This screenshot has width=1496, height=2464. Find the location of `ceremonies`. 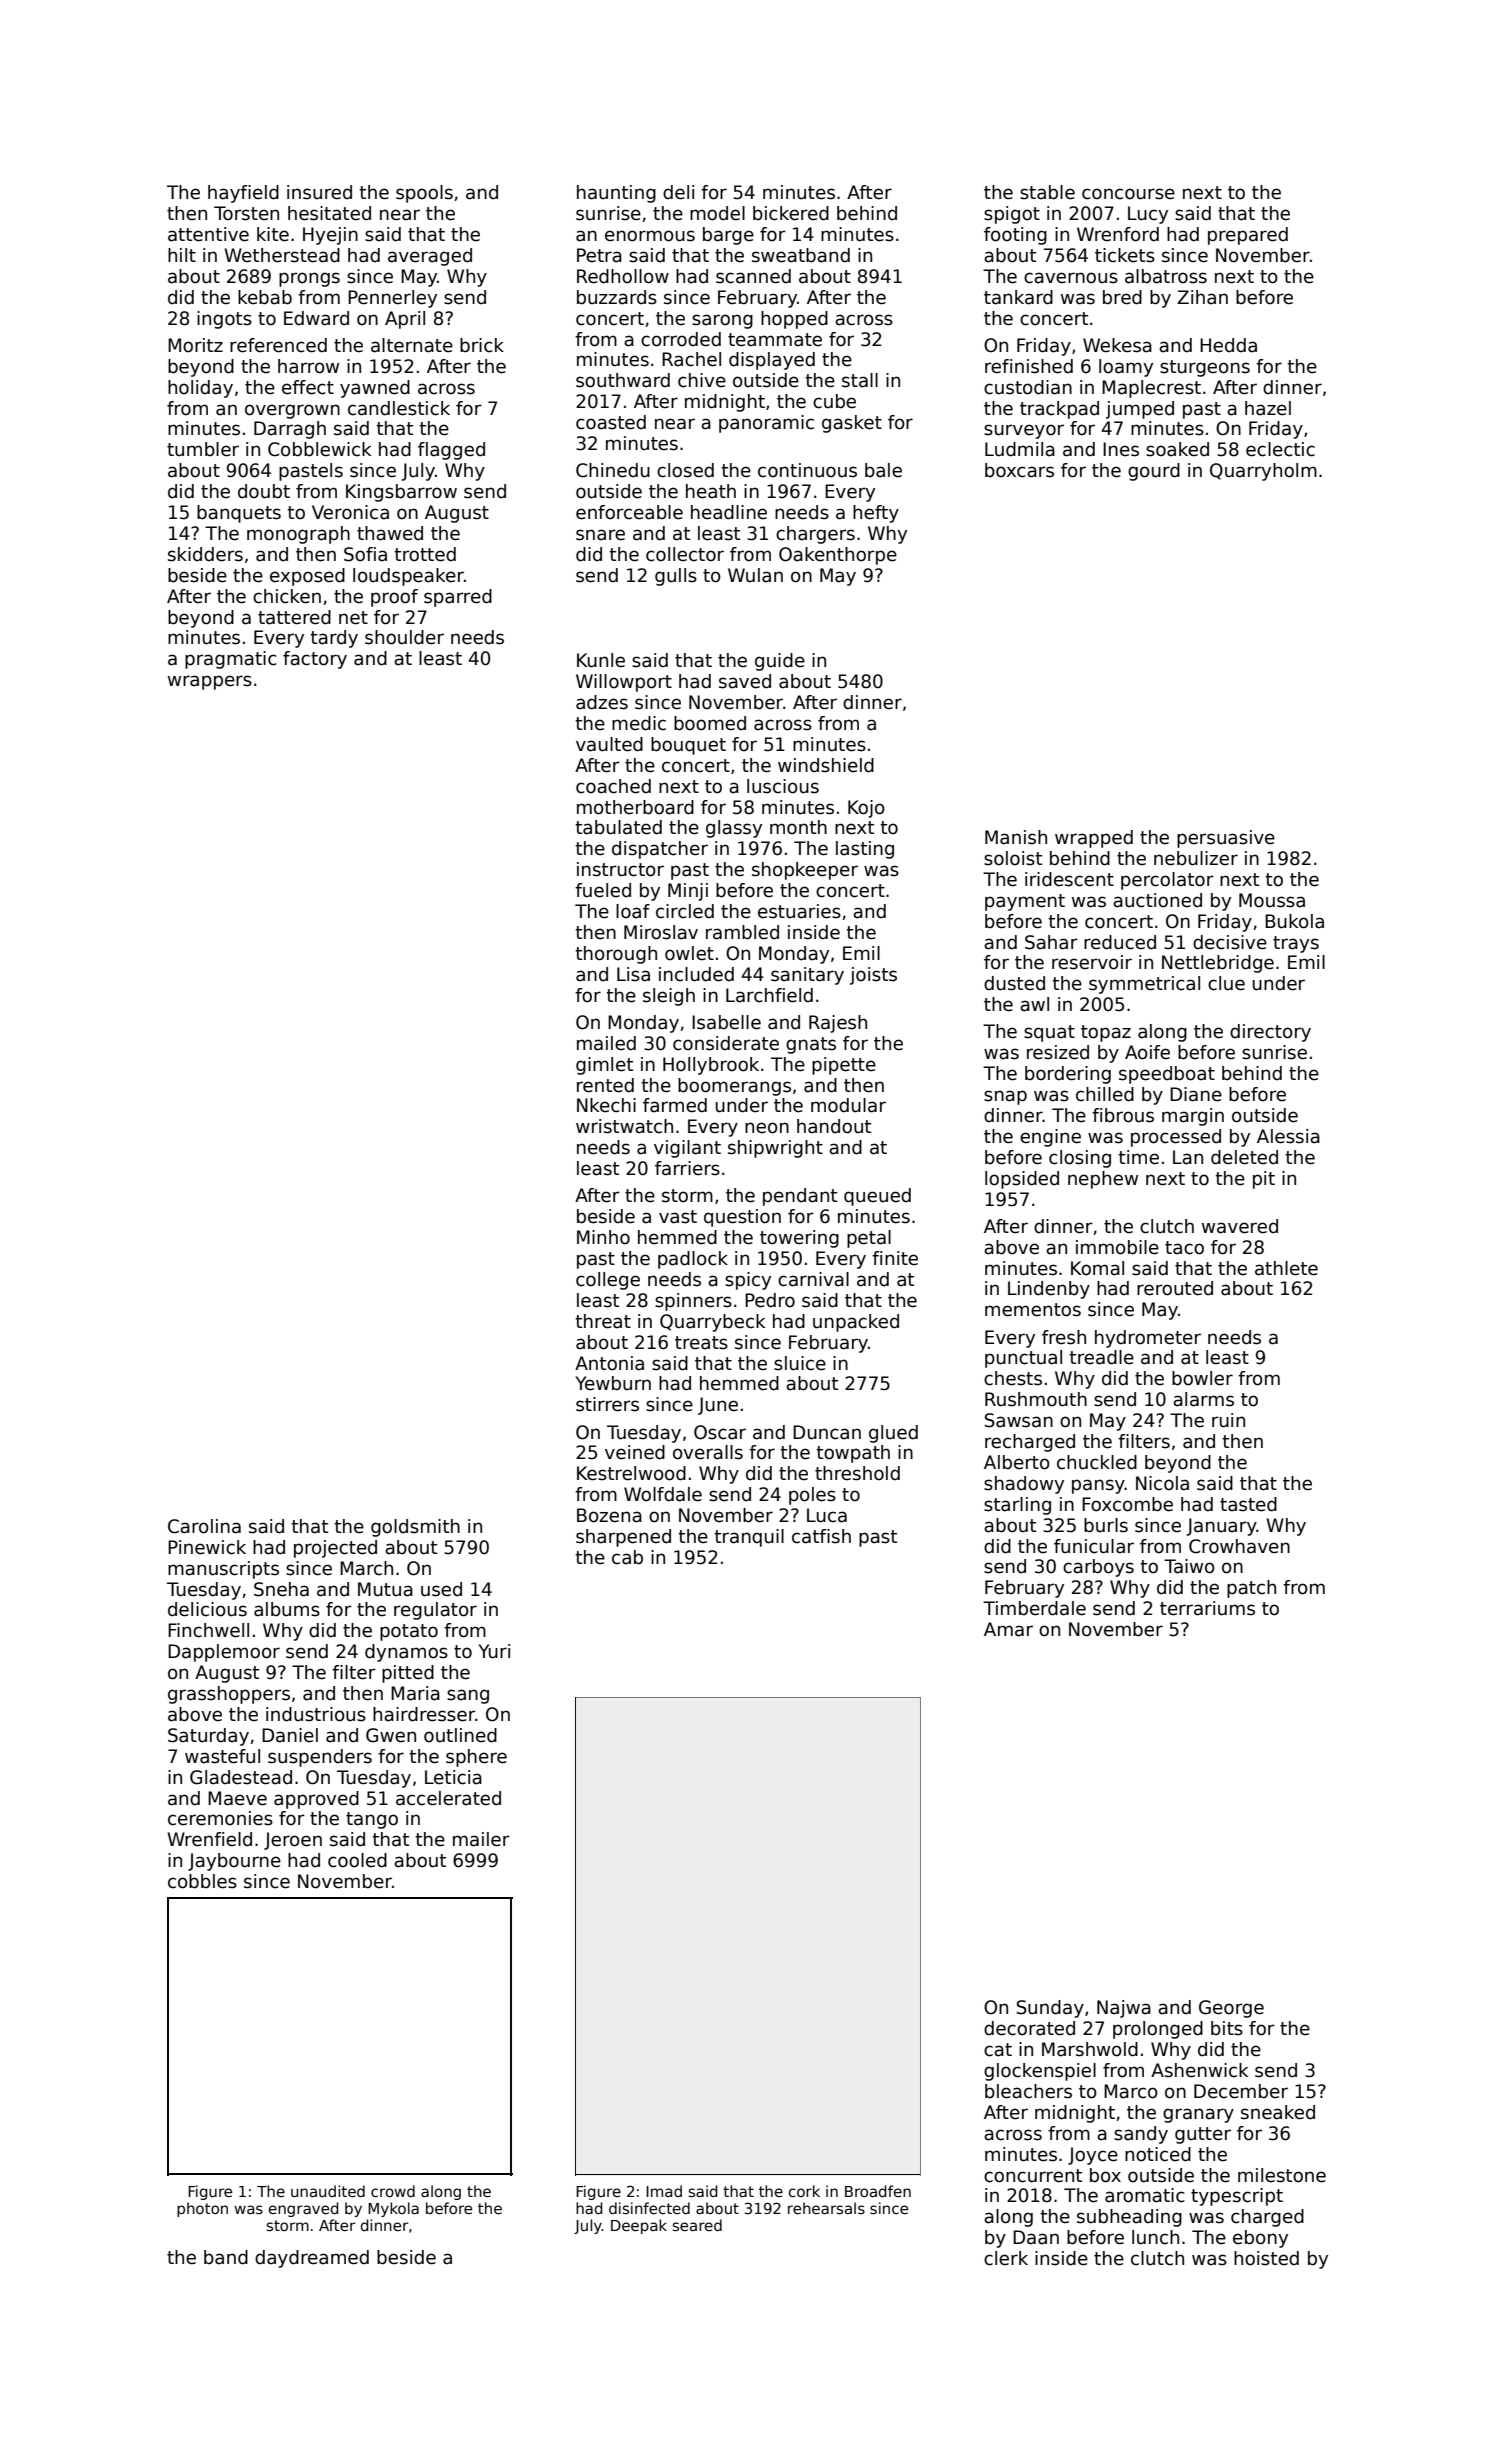

ceremonies is located at coordinates (220, 1818).
